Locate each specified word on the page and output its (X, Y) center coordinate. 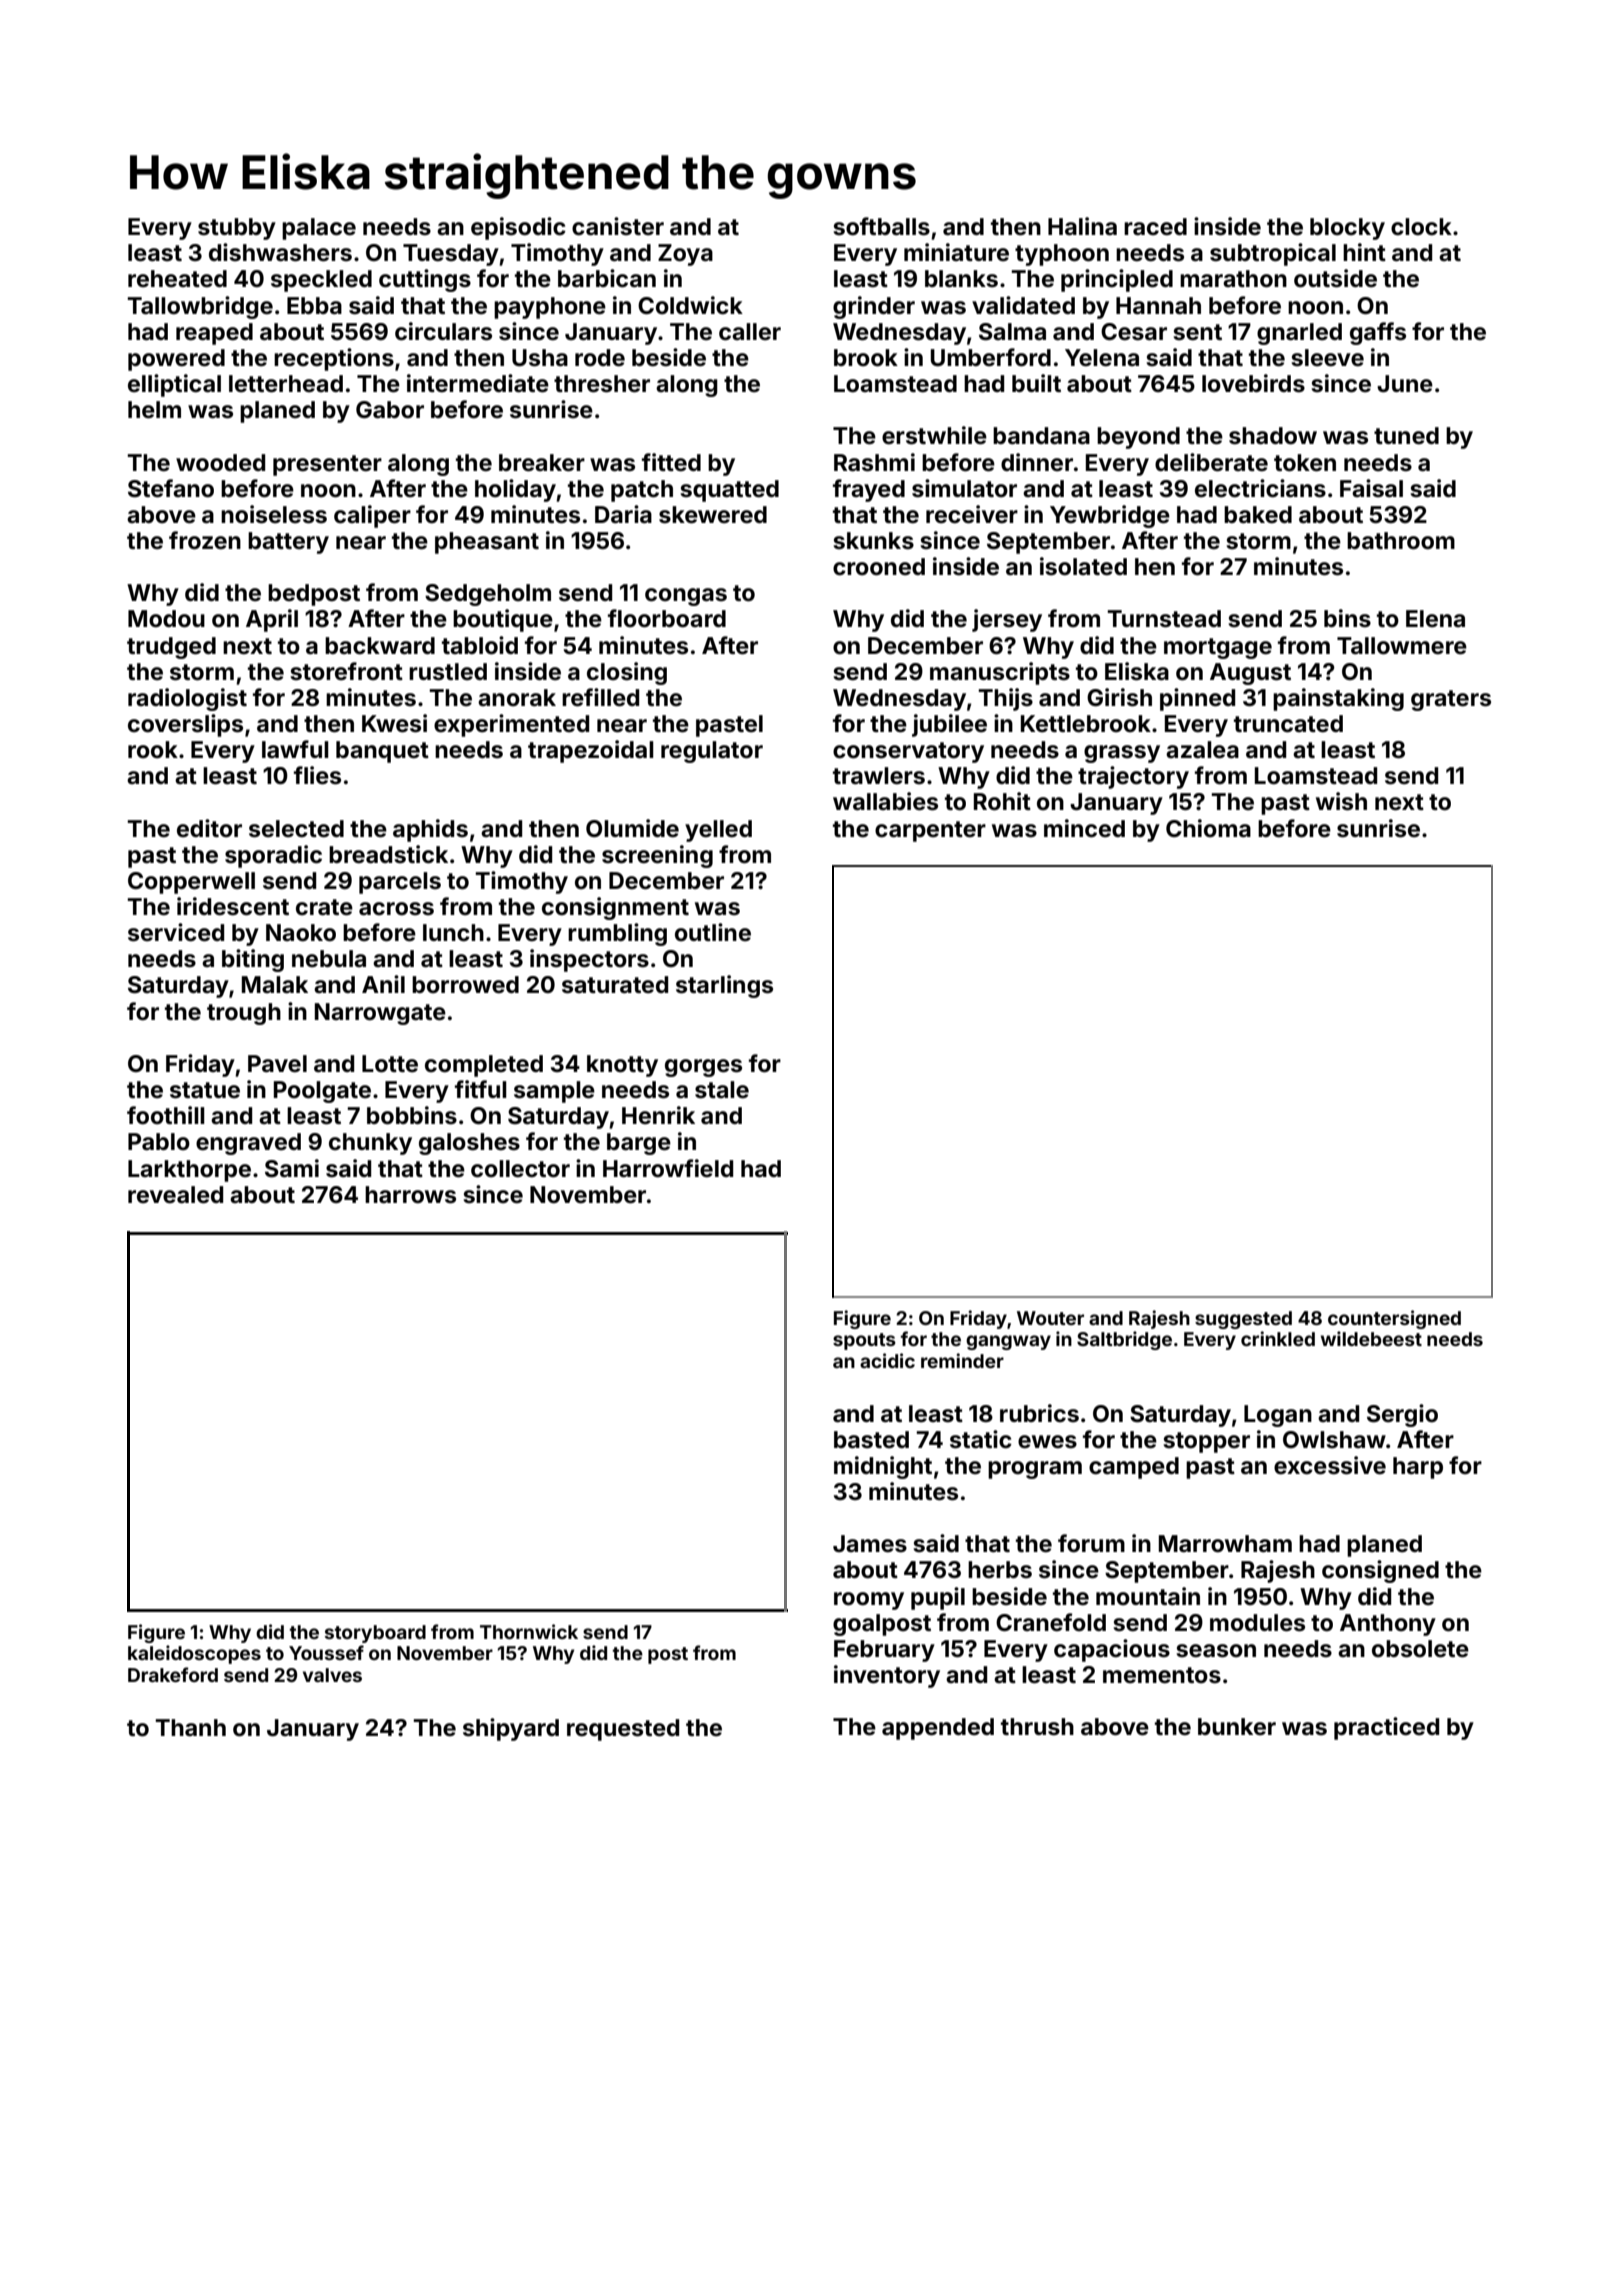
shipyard (511, 1729)
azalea (1202, 750)
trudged (171, 648)
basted (871, 1440)
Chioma (1208, 828)
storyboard (375, 1634)
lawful (295, 749)
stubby (237, 229)
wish (1341, 801)
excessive (1330, 1465)
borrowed (465, 985)
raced (1155, 227)
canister (618, 226)
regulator (712, 752)
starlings (724, 986)
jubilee (949, 725)
